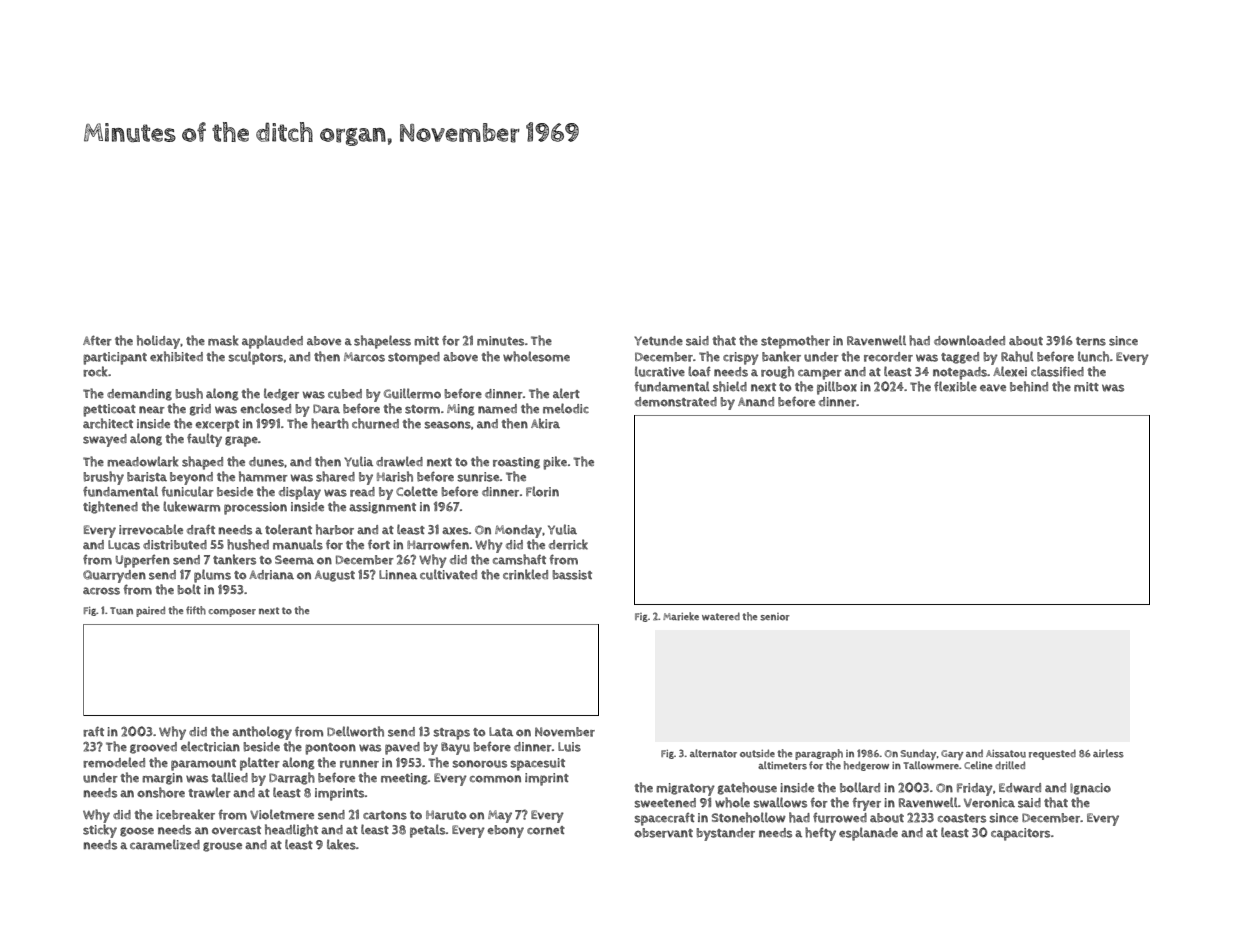  What do you see at coordinates (1029, 386) in the document?
I see `behind` at bounding box center [1029, 386].
